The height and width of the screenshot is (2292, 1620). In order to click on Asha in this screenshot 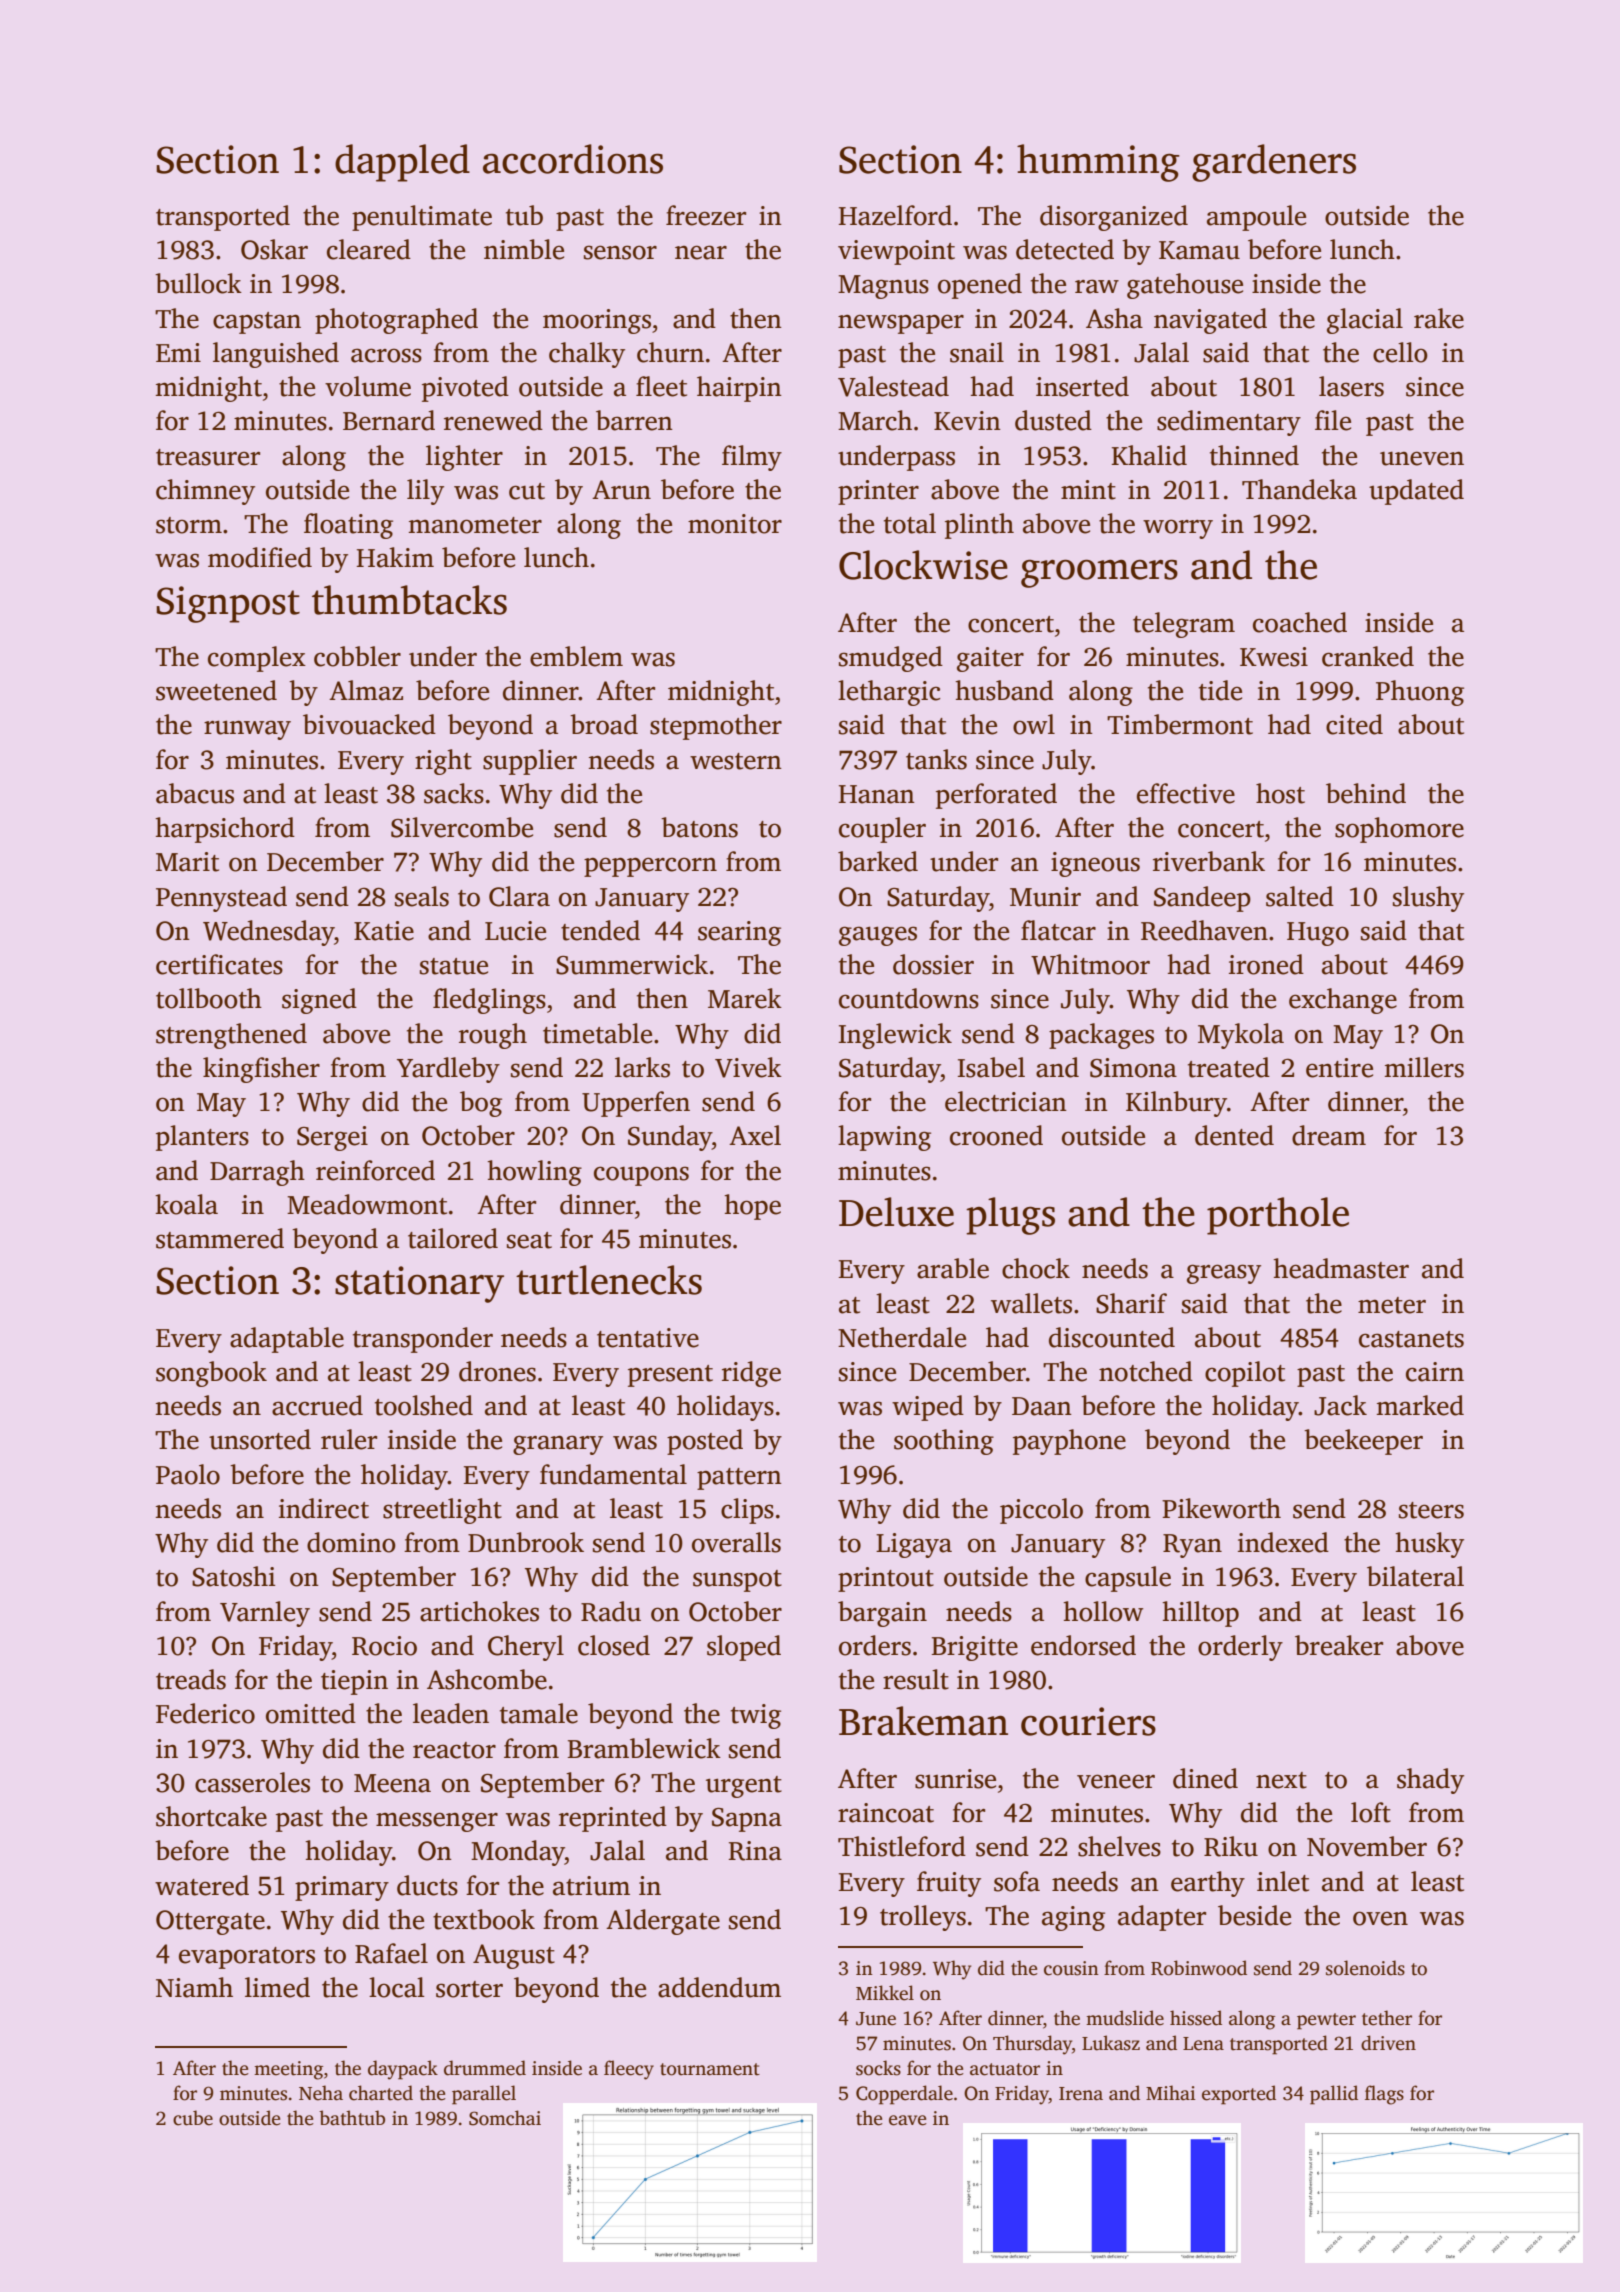, I will do `click(1114, 318)`.
